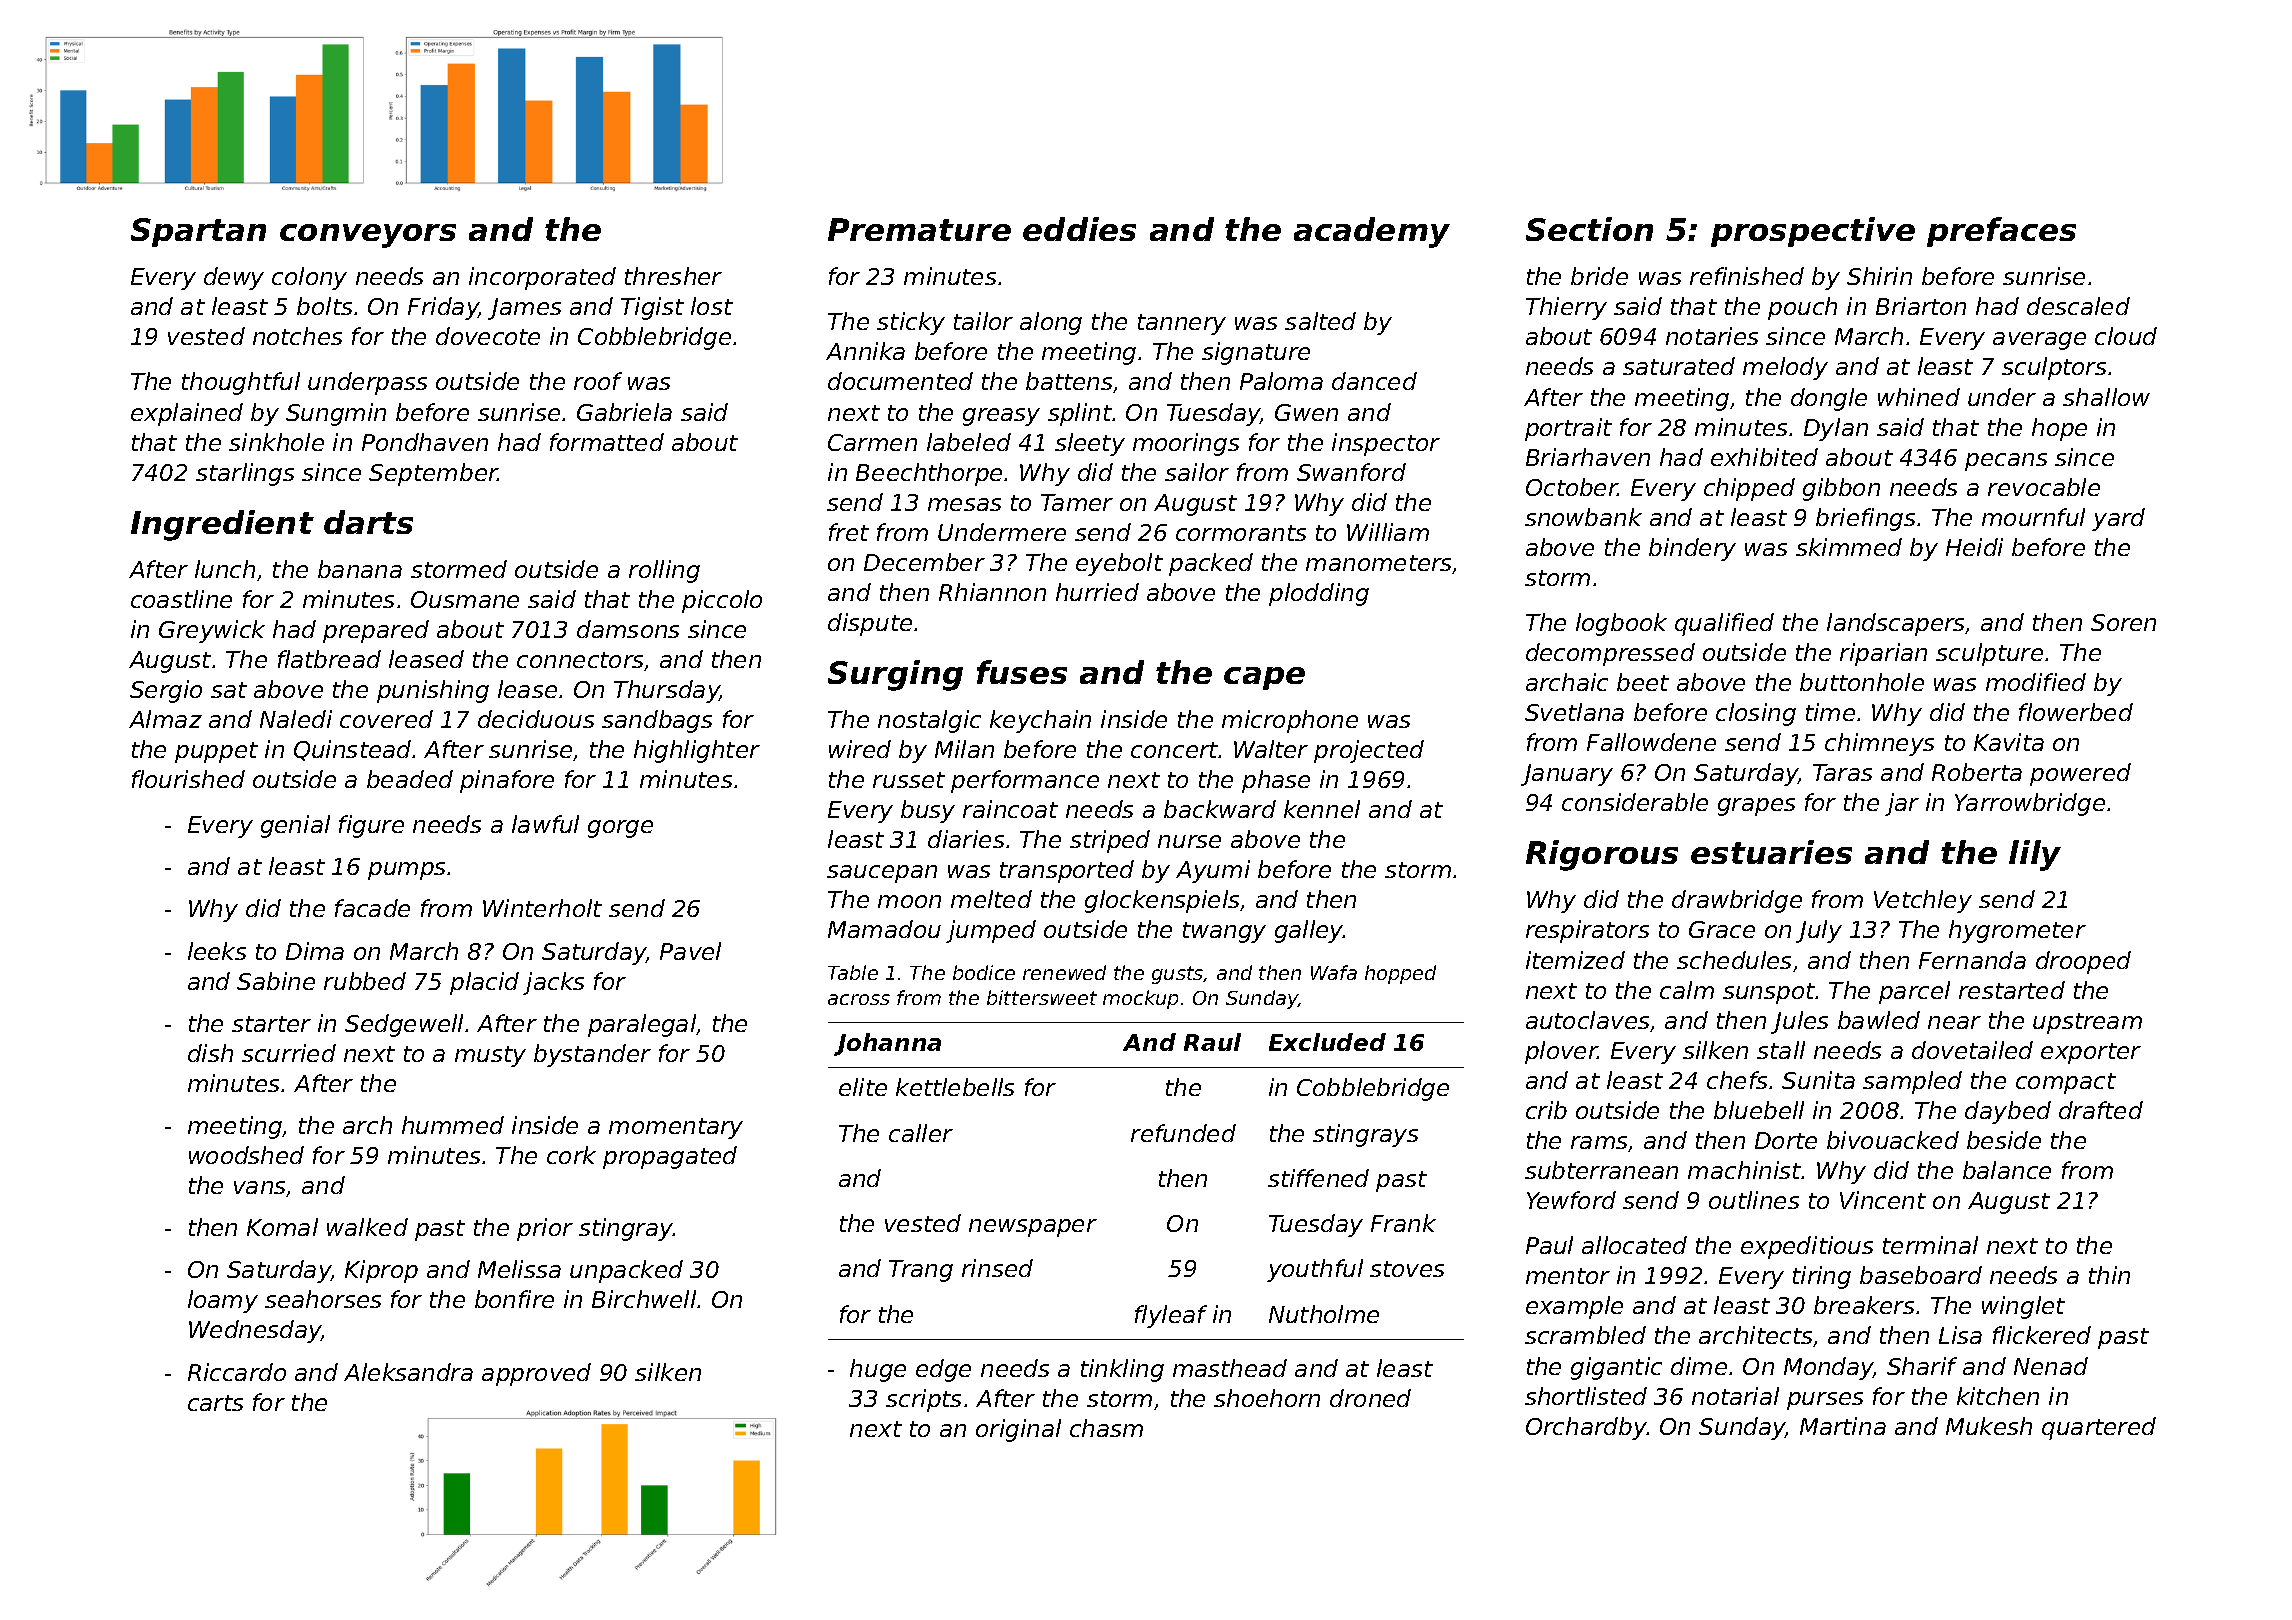  Describe the element at coordinates (237, 1372) in the screenshot. I see `Riccardo` at that location.
